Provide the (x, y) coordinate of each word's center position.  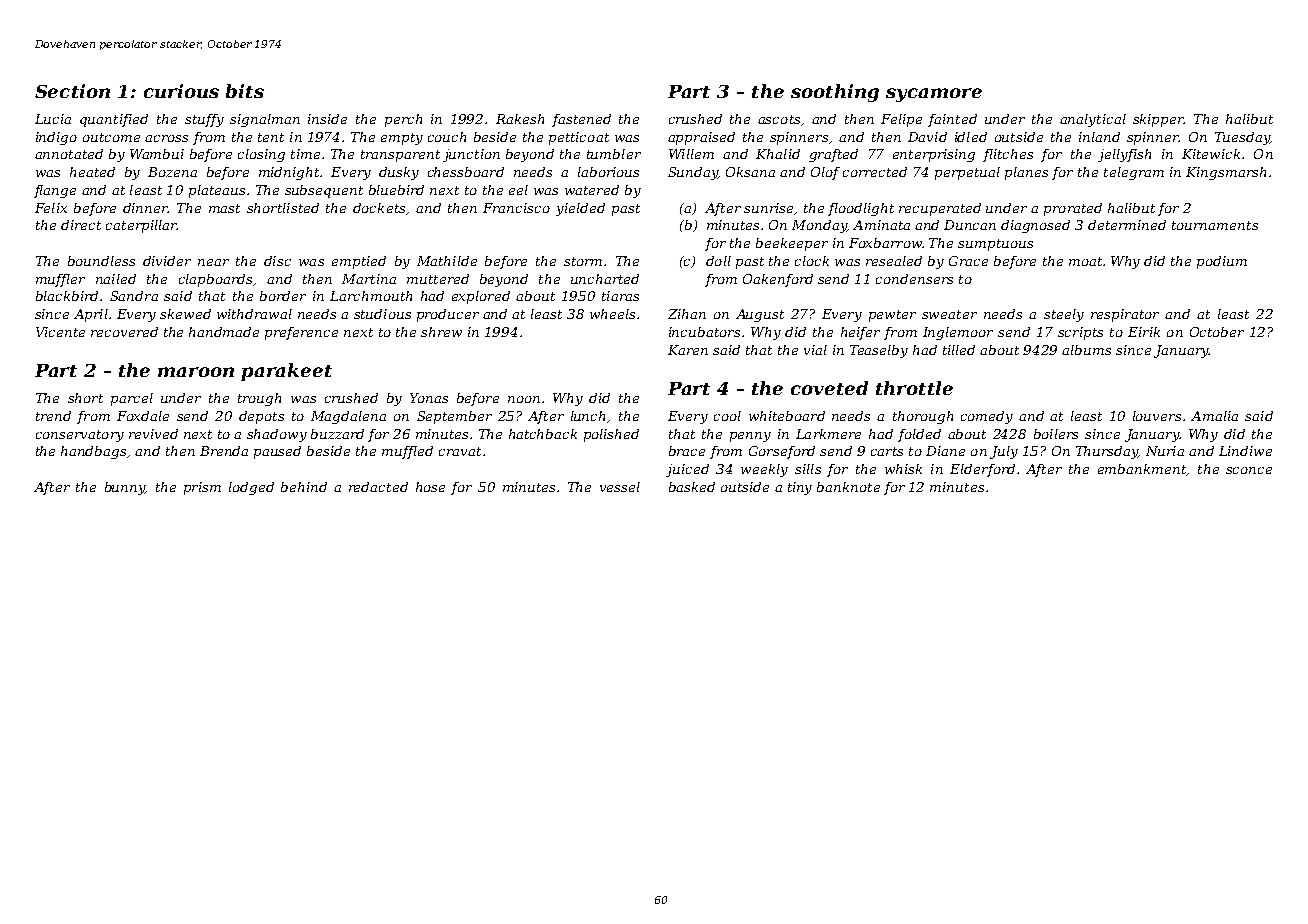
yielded (580, 209)
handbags (93, 452)
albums (1086, 350)
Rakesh (520, 119)
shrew (441, 332)
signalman (265, 120)
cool (727, 416)
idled (971, 137)
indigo (56, 138)
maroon (196, 372)
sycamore (934, 95)
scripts (1080, 333)
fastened (581, 120)
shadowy (277, 435)
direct (81, 225)
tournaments (1215, 225)
